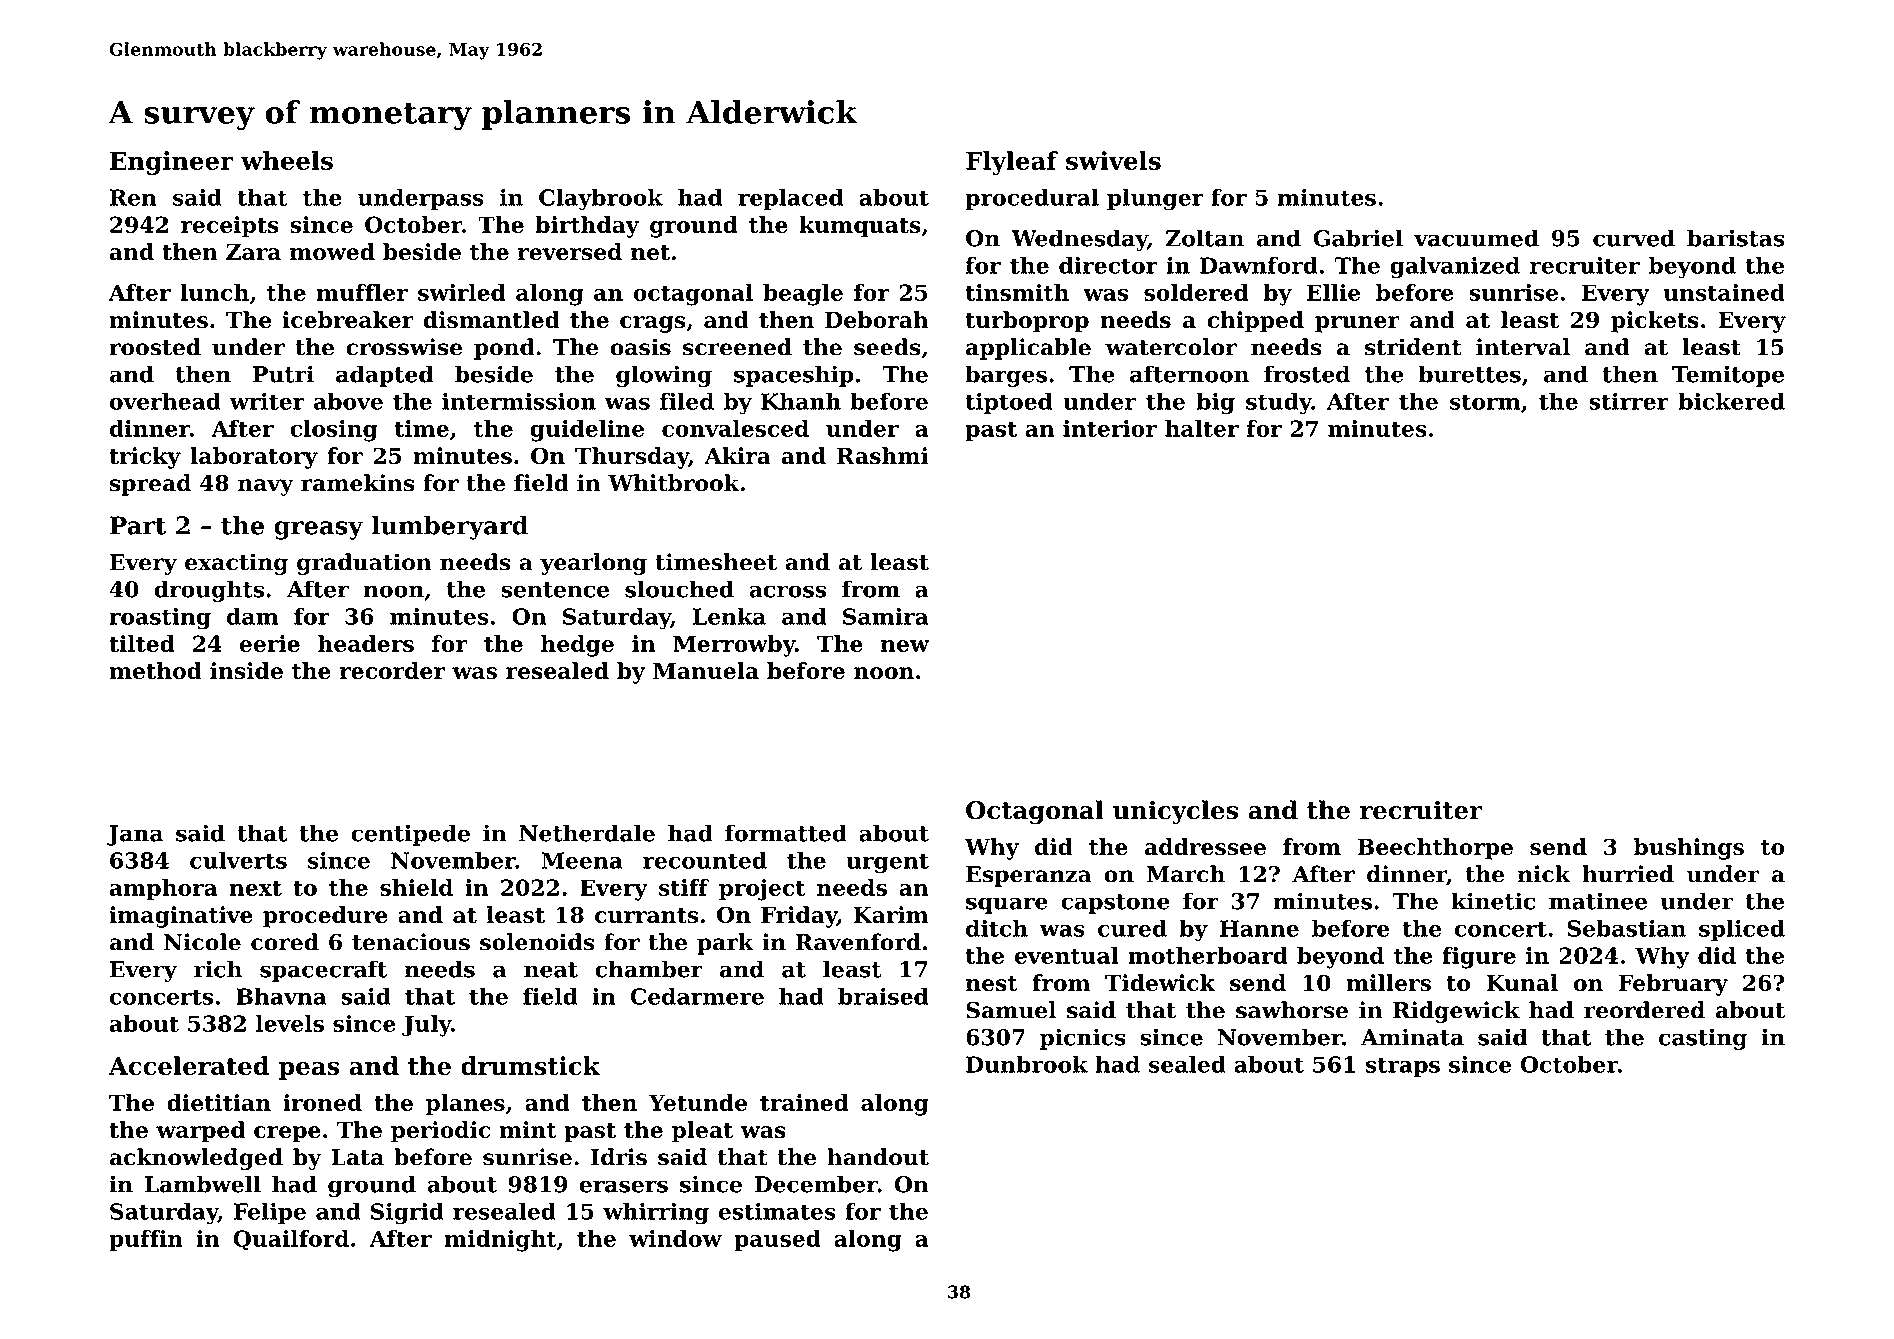  Describe the element at coordinates (1205, 238) in the document. I see `Zoltan` at that location.
